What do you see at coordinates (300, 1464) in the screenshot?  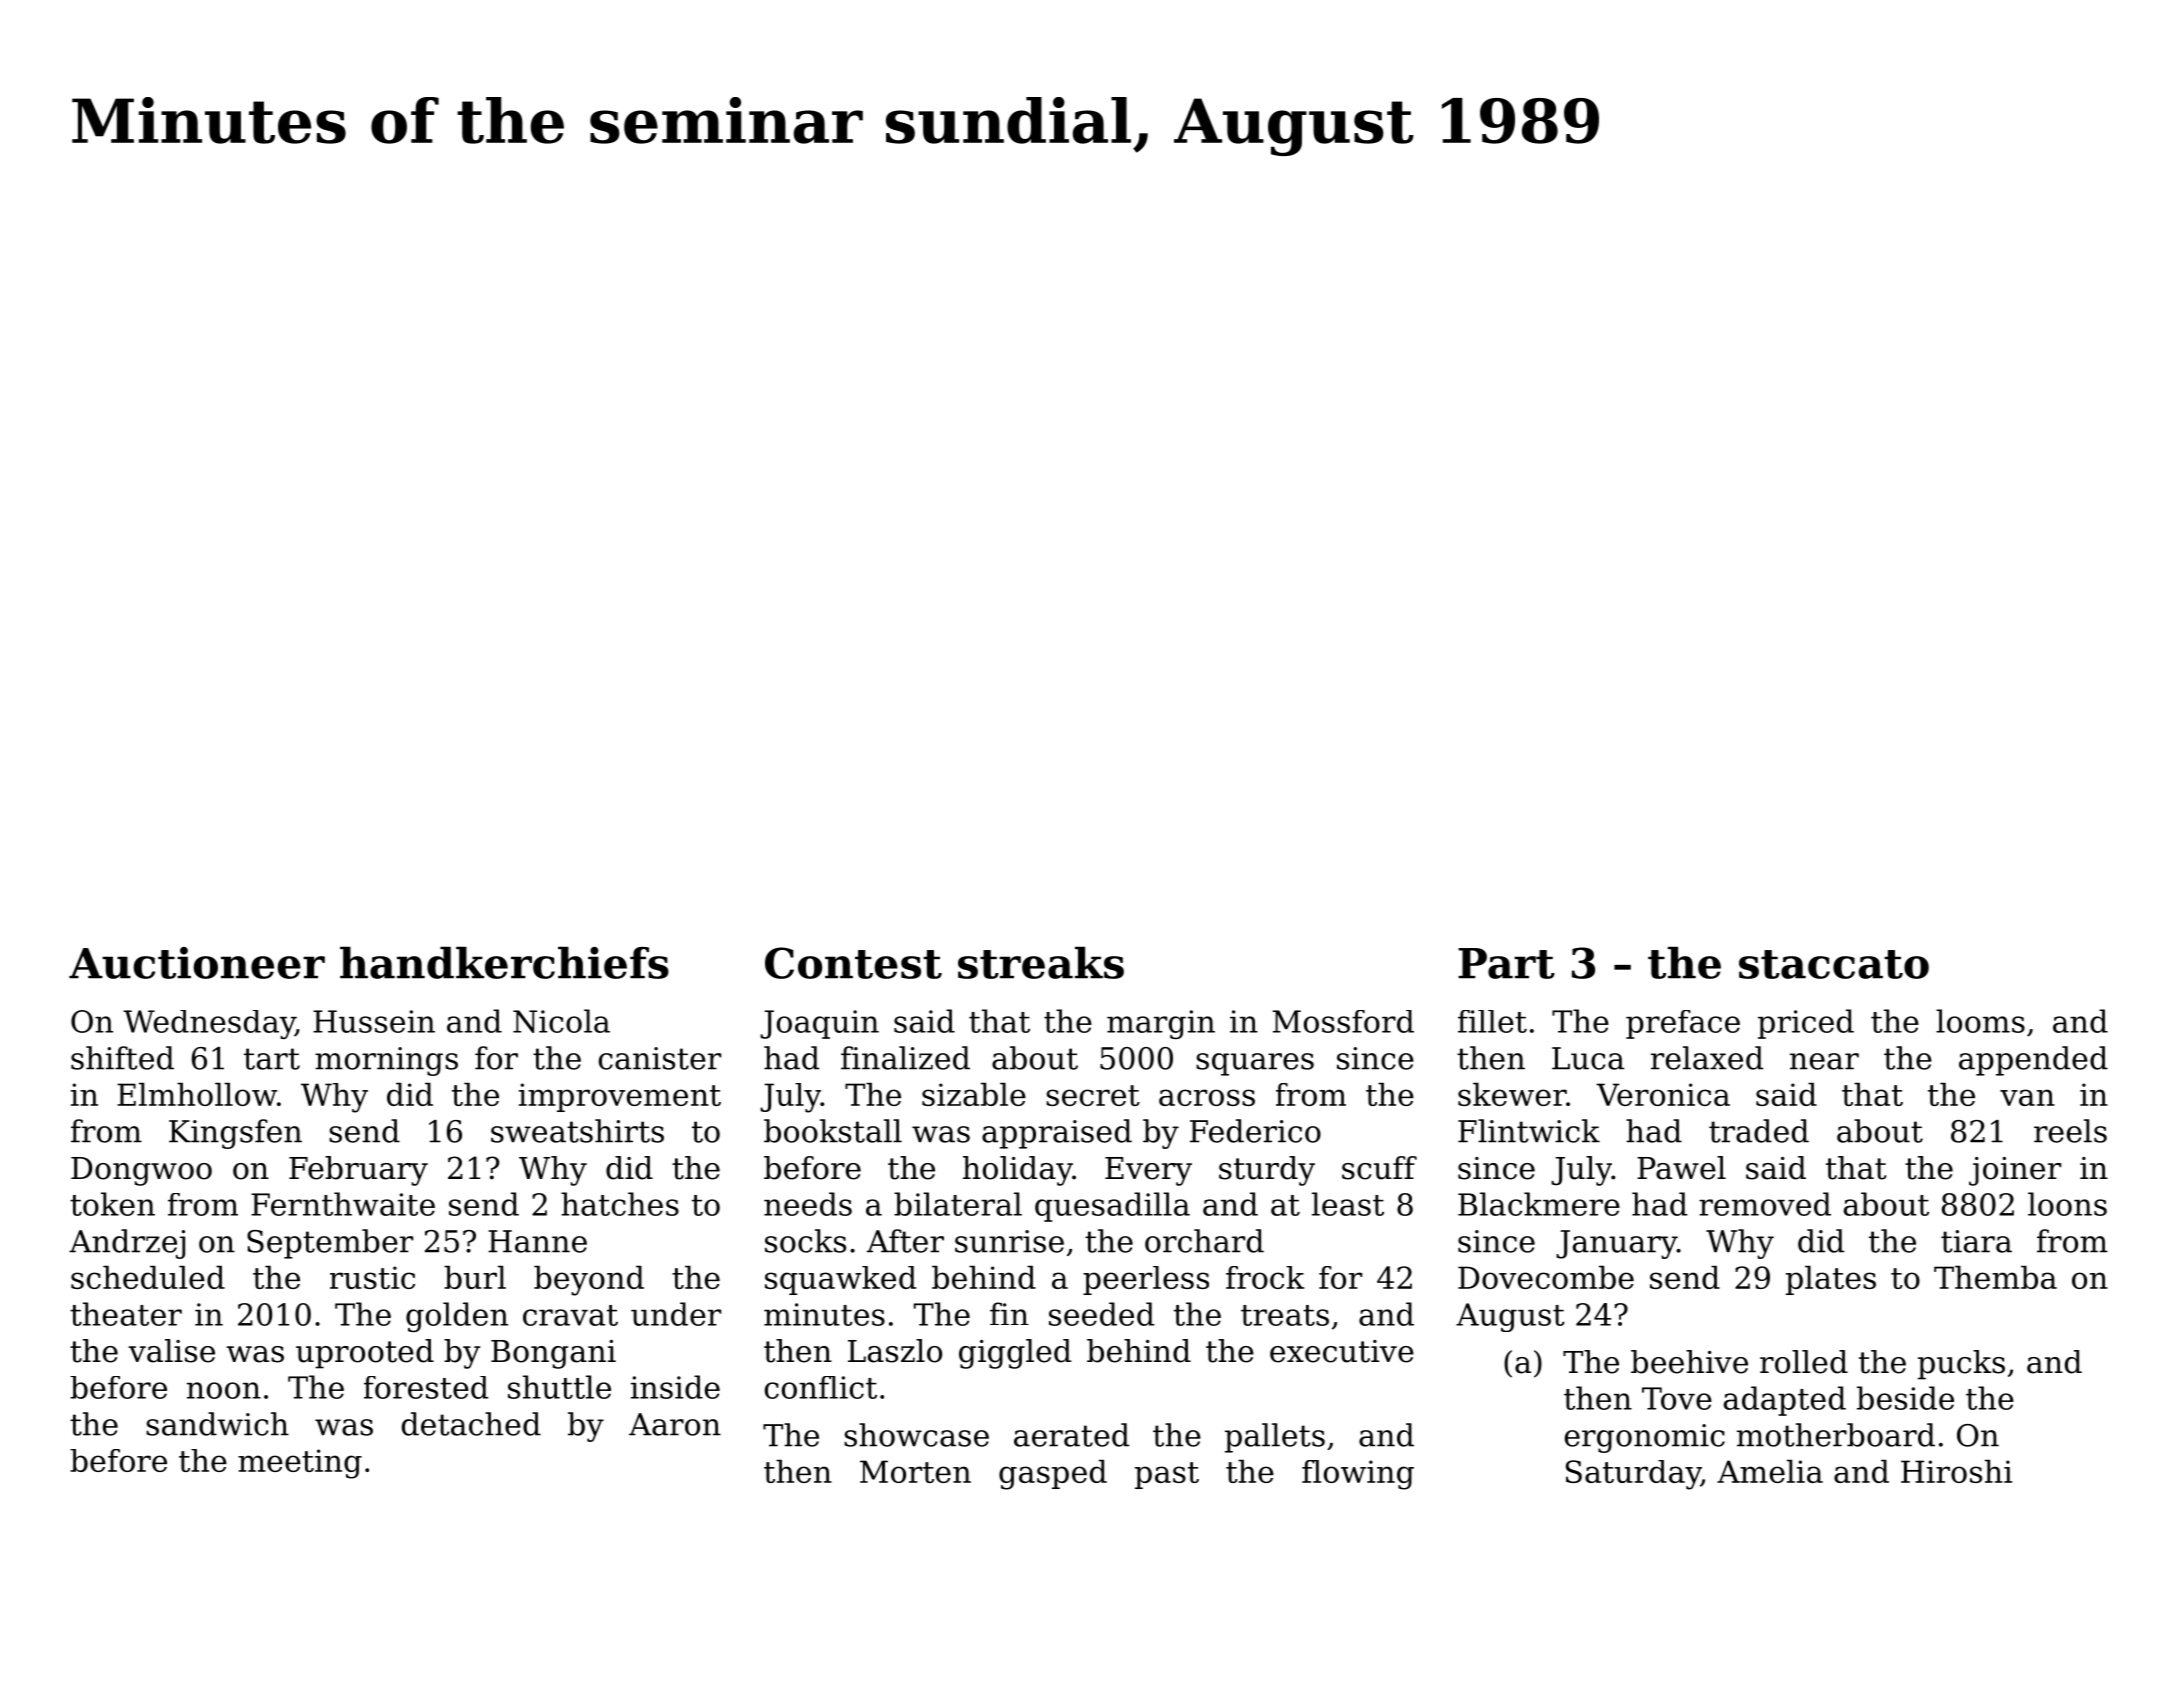 I see `meeting` at bounding box center [300, 1464].
